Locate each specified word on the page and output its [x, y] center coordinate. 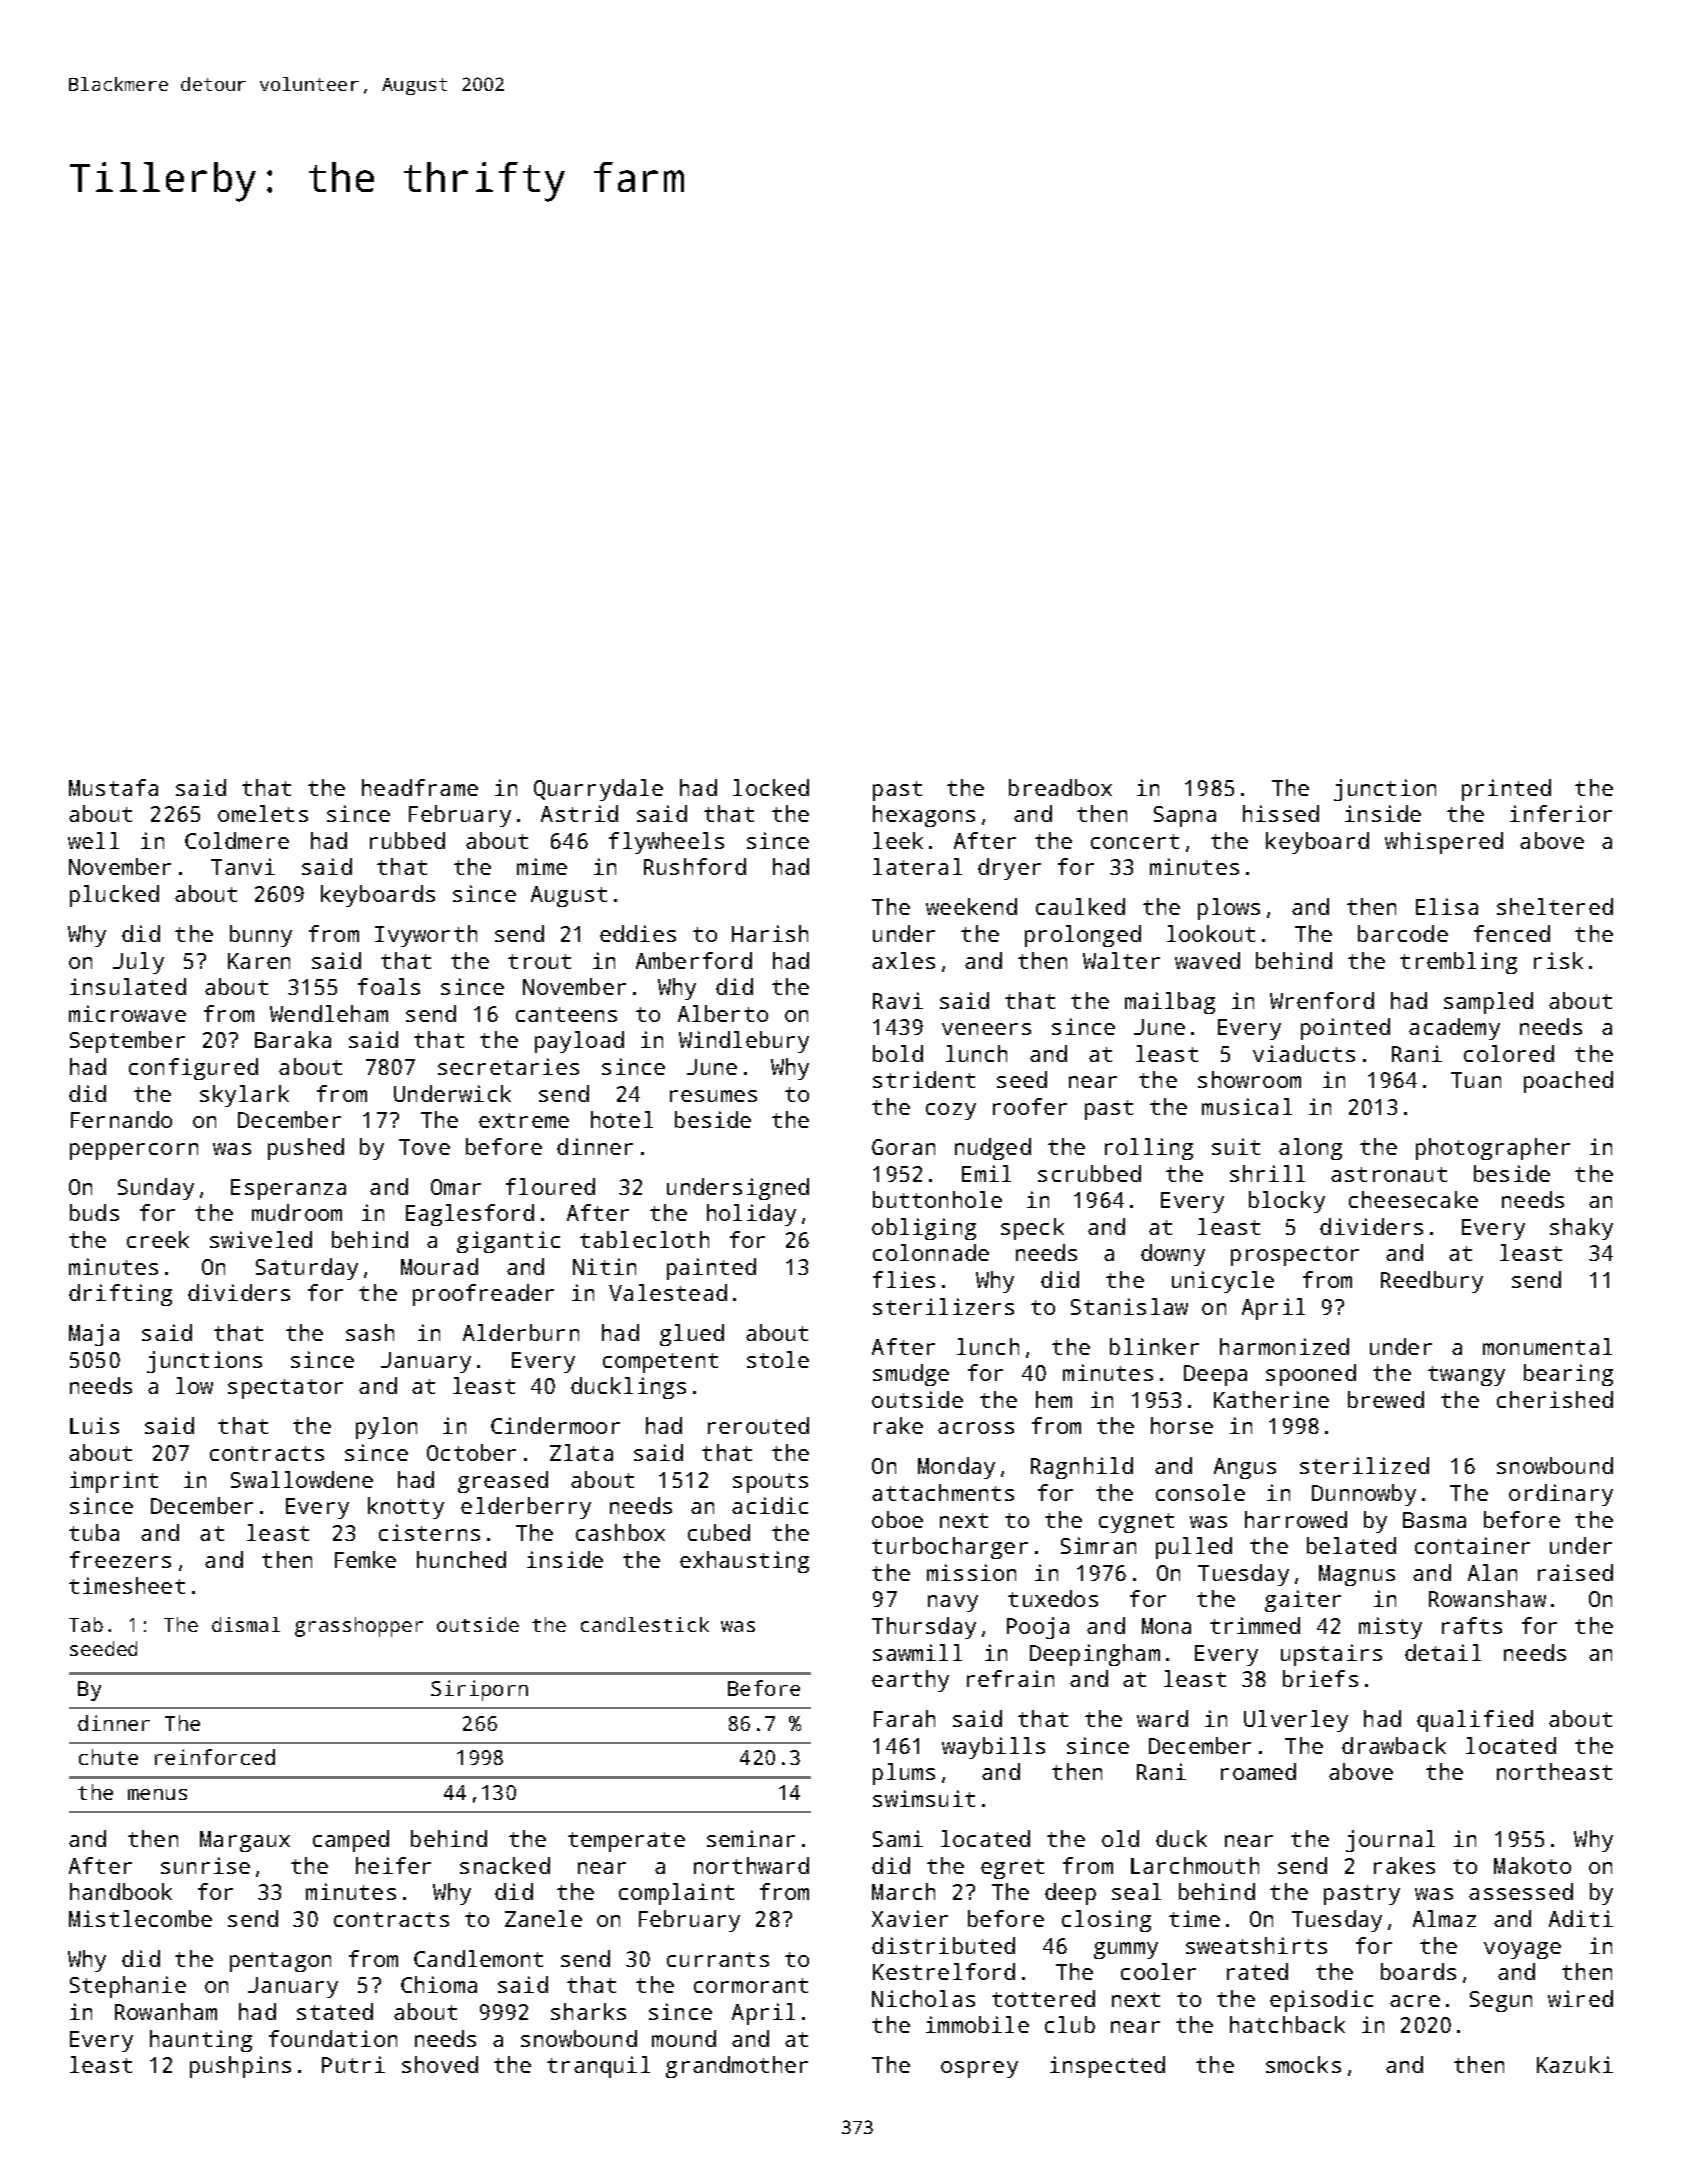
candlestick [645, 1624]
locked [771, 787]
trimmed [1255, 1625]
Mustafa [113, 787]
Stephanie [128, 1987]
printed [1506, 790]
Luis [94, 1425]
